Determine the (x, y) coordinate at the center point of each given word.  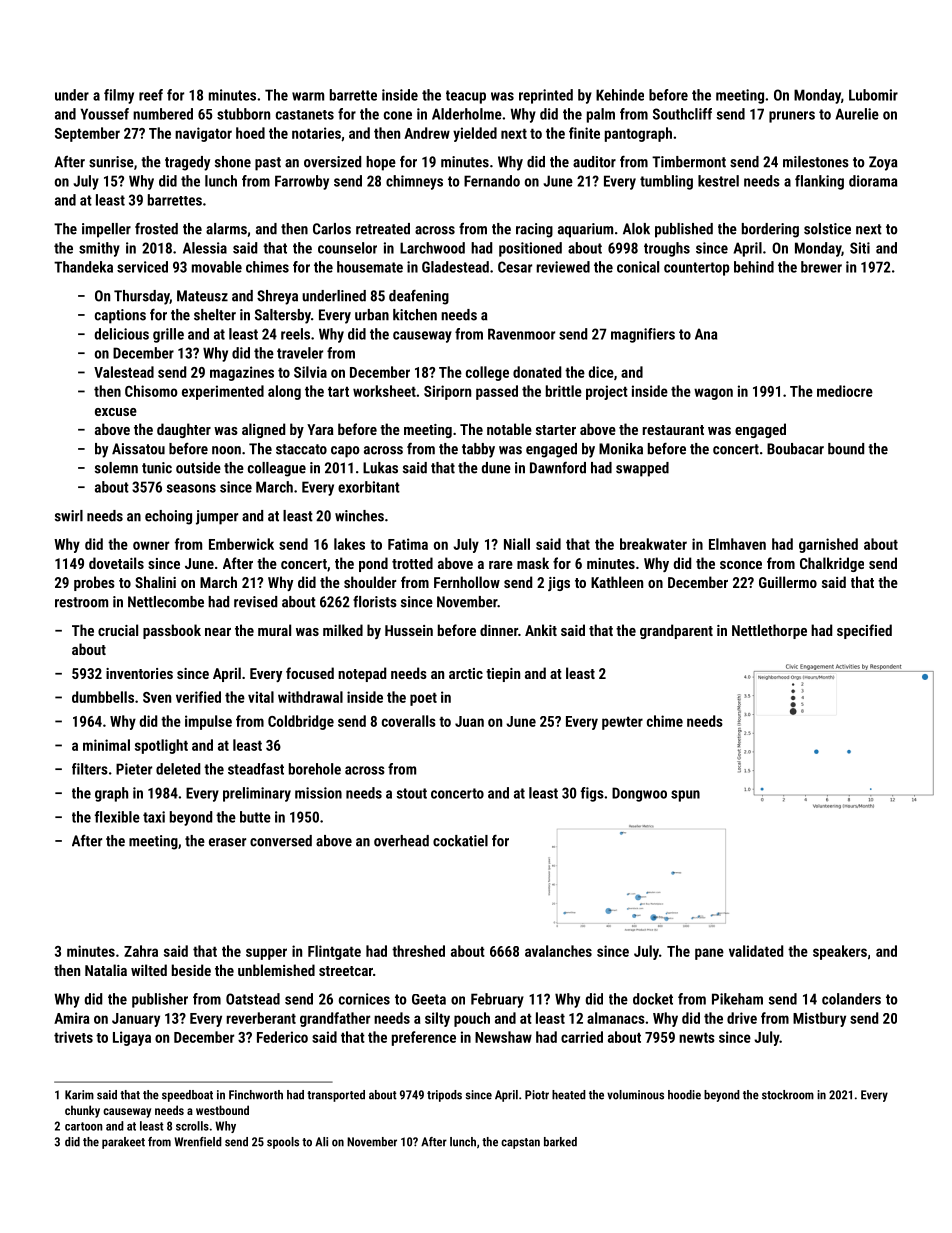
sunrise (111, 162)
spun (685, 796)
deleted (178, 769)
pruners (792, 117)
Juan (469, 721)
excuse (116, 412)
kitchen (415, 315)
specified (864, 631)
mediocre (845, 391)
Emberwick (241, 544)
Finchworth (256, 1095)
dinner (499, 630)
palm (601, 115)
